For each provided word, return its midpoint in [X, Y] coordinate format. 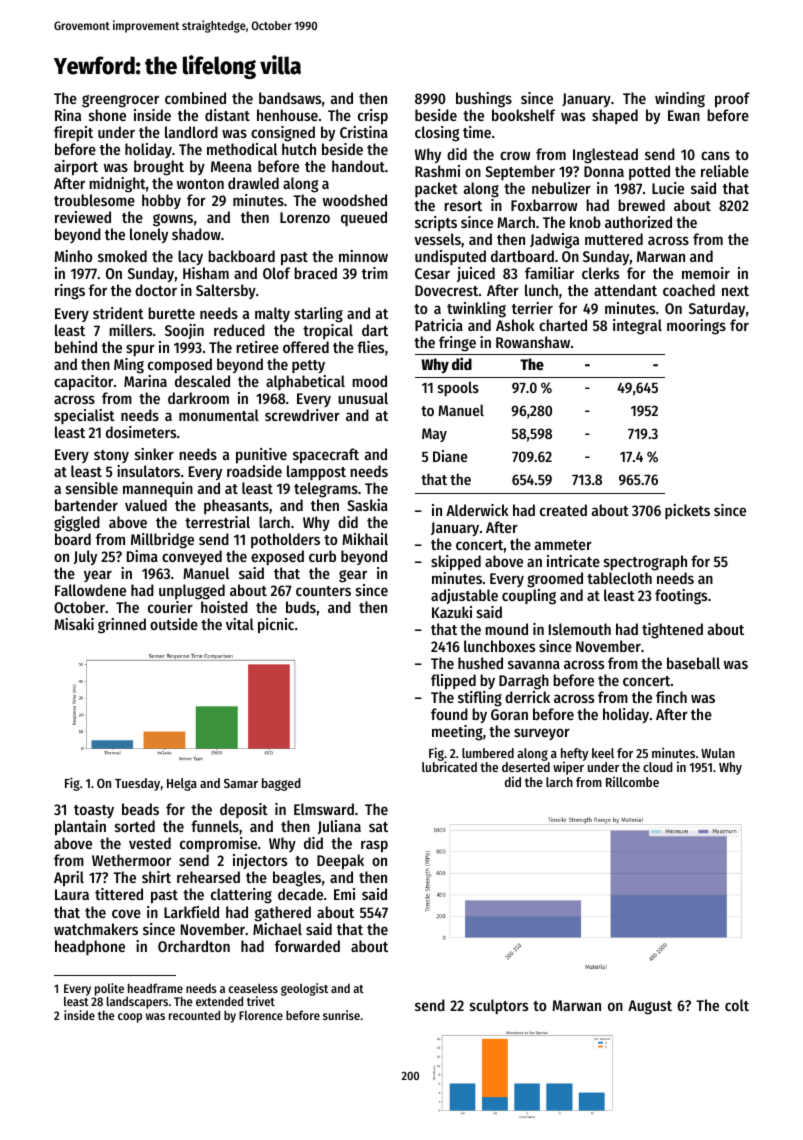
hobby [161, 201]
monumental [219, 415]
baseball [693, 663]
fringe [457, 344]
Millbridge [162, 541]
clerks [600, 273]
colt [737, 1005]
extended [219, 1001]
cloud [658, 767]
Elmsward [324, 809]
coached [689, 290]
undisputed [450, 257]
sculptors [499, 1006]
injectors [260, 861]
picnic [276, 626]
